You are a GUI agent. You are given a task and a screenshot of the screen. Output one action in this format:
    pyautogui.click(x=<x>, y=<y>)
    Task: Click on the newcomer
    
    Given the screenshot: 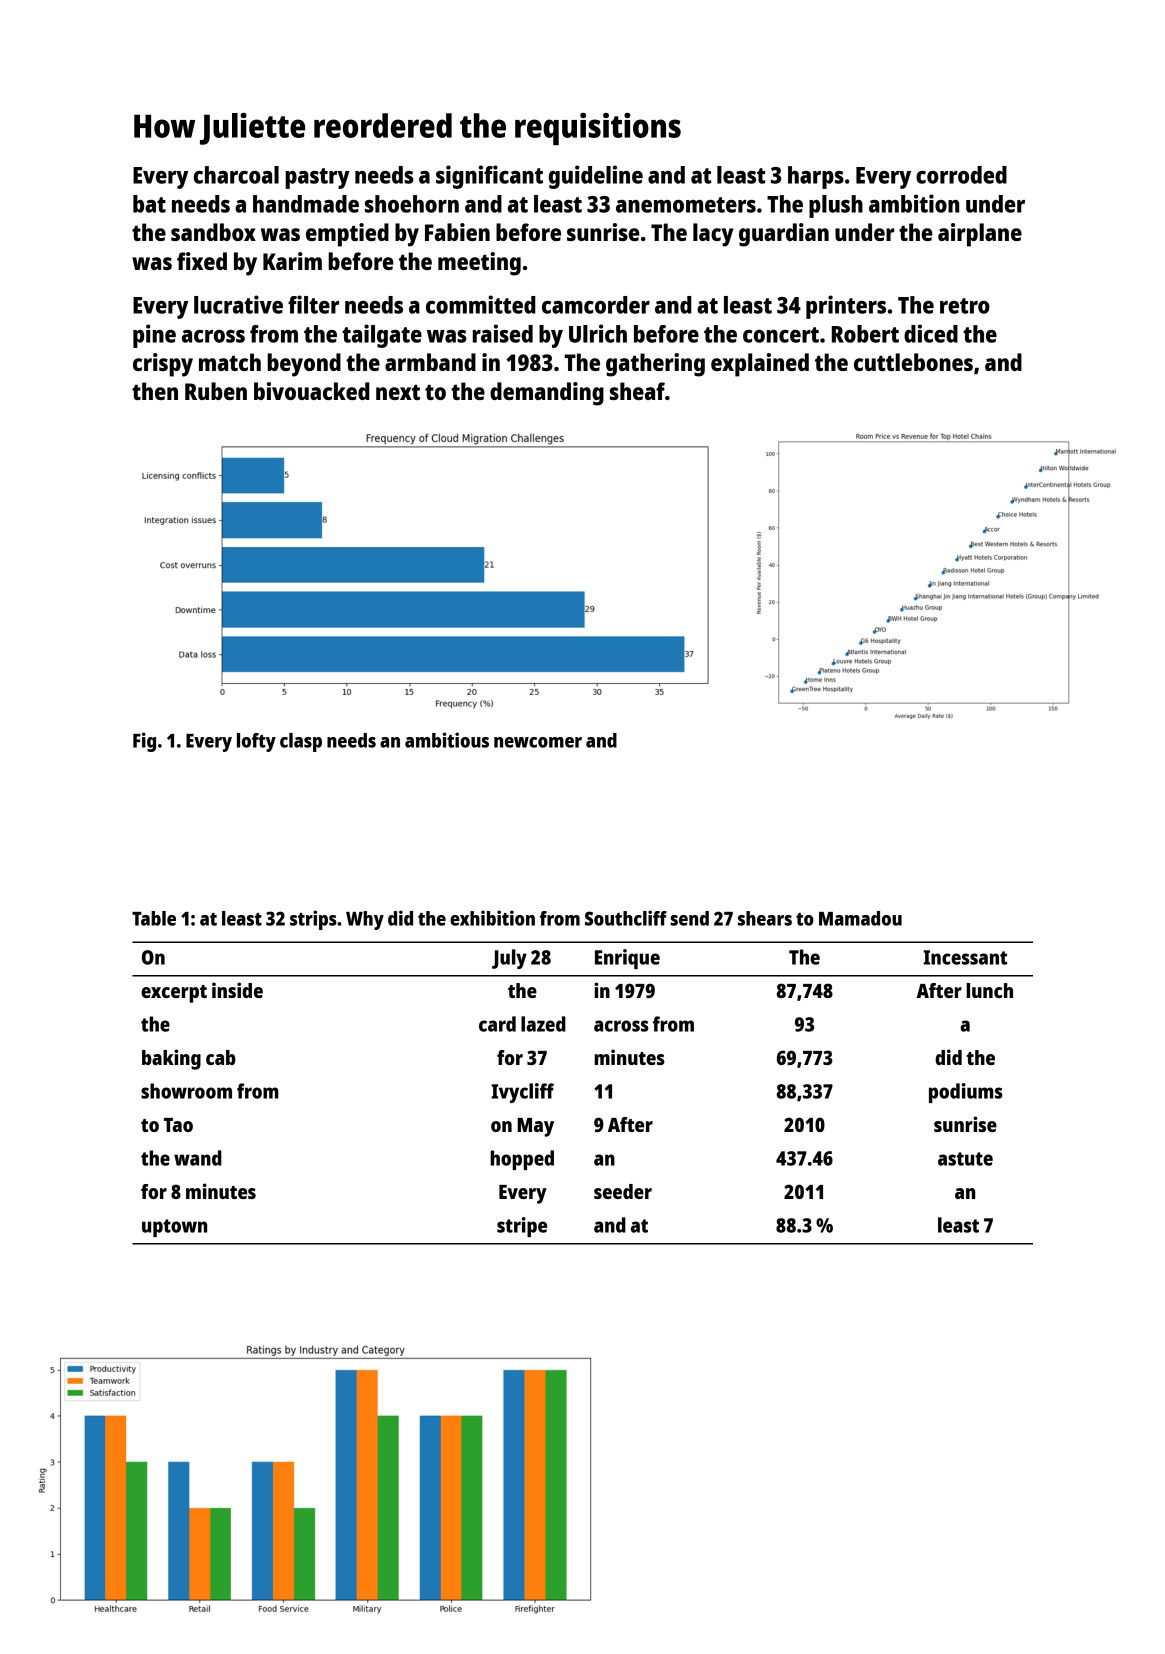 What is the action you would take?
    pyautogui.click(x=538, y=742)
